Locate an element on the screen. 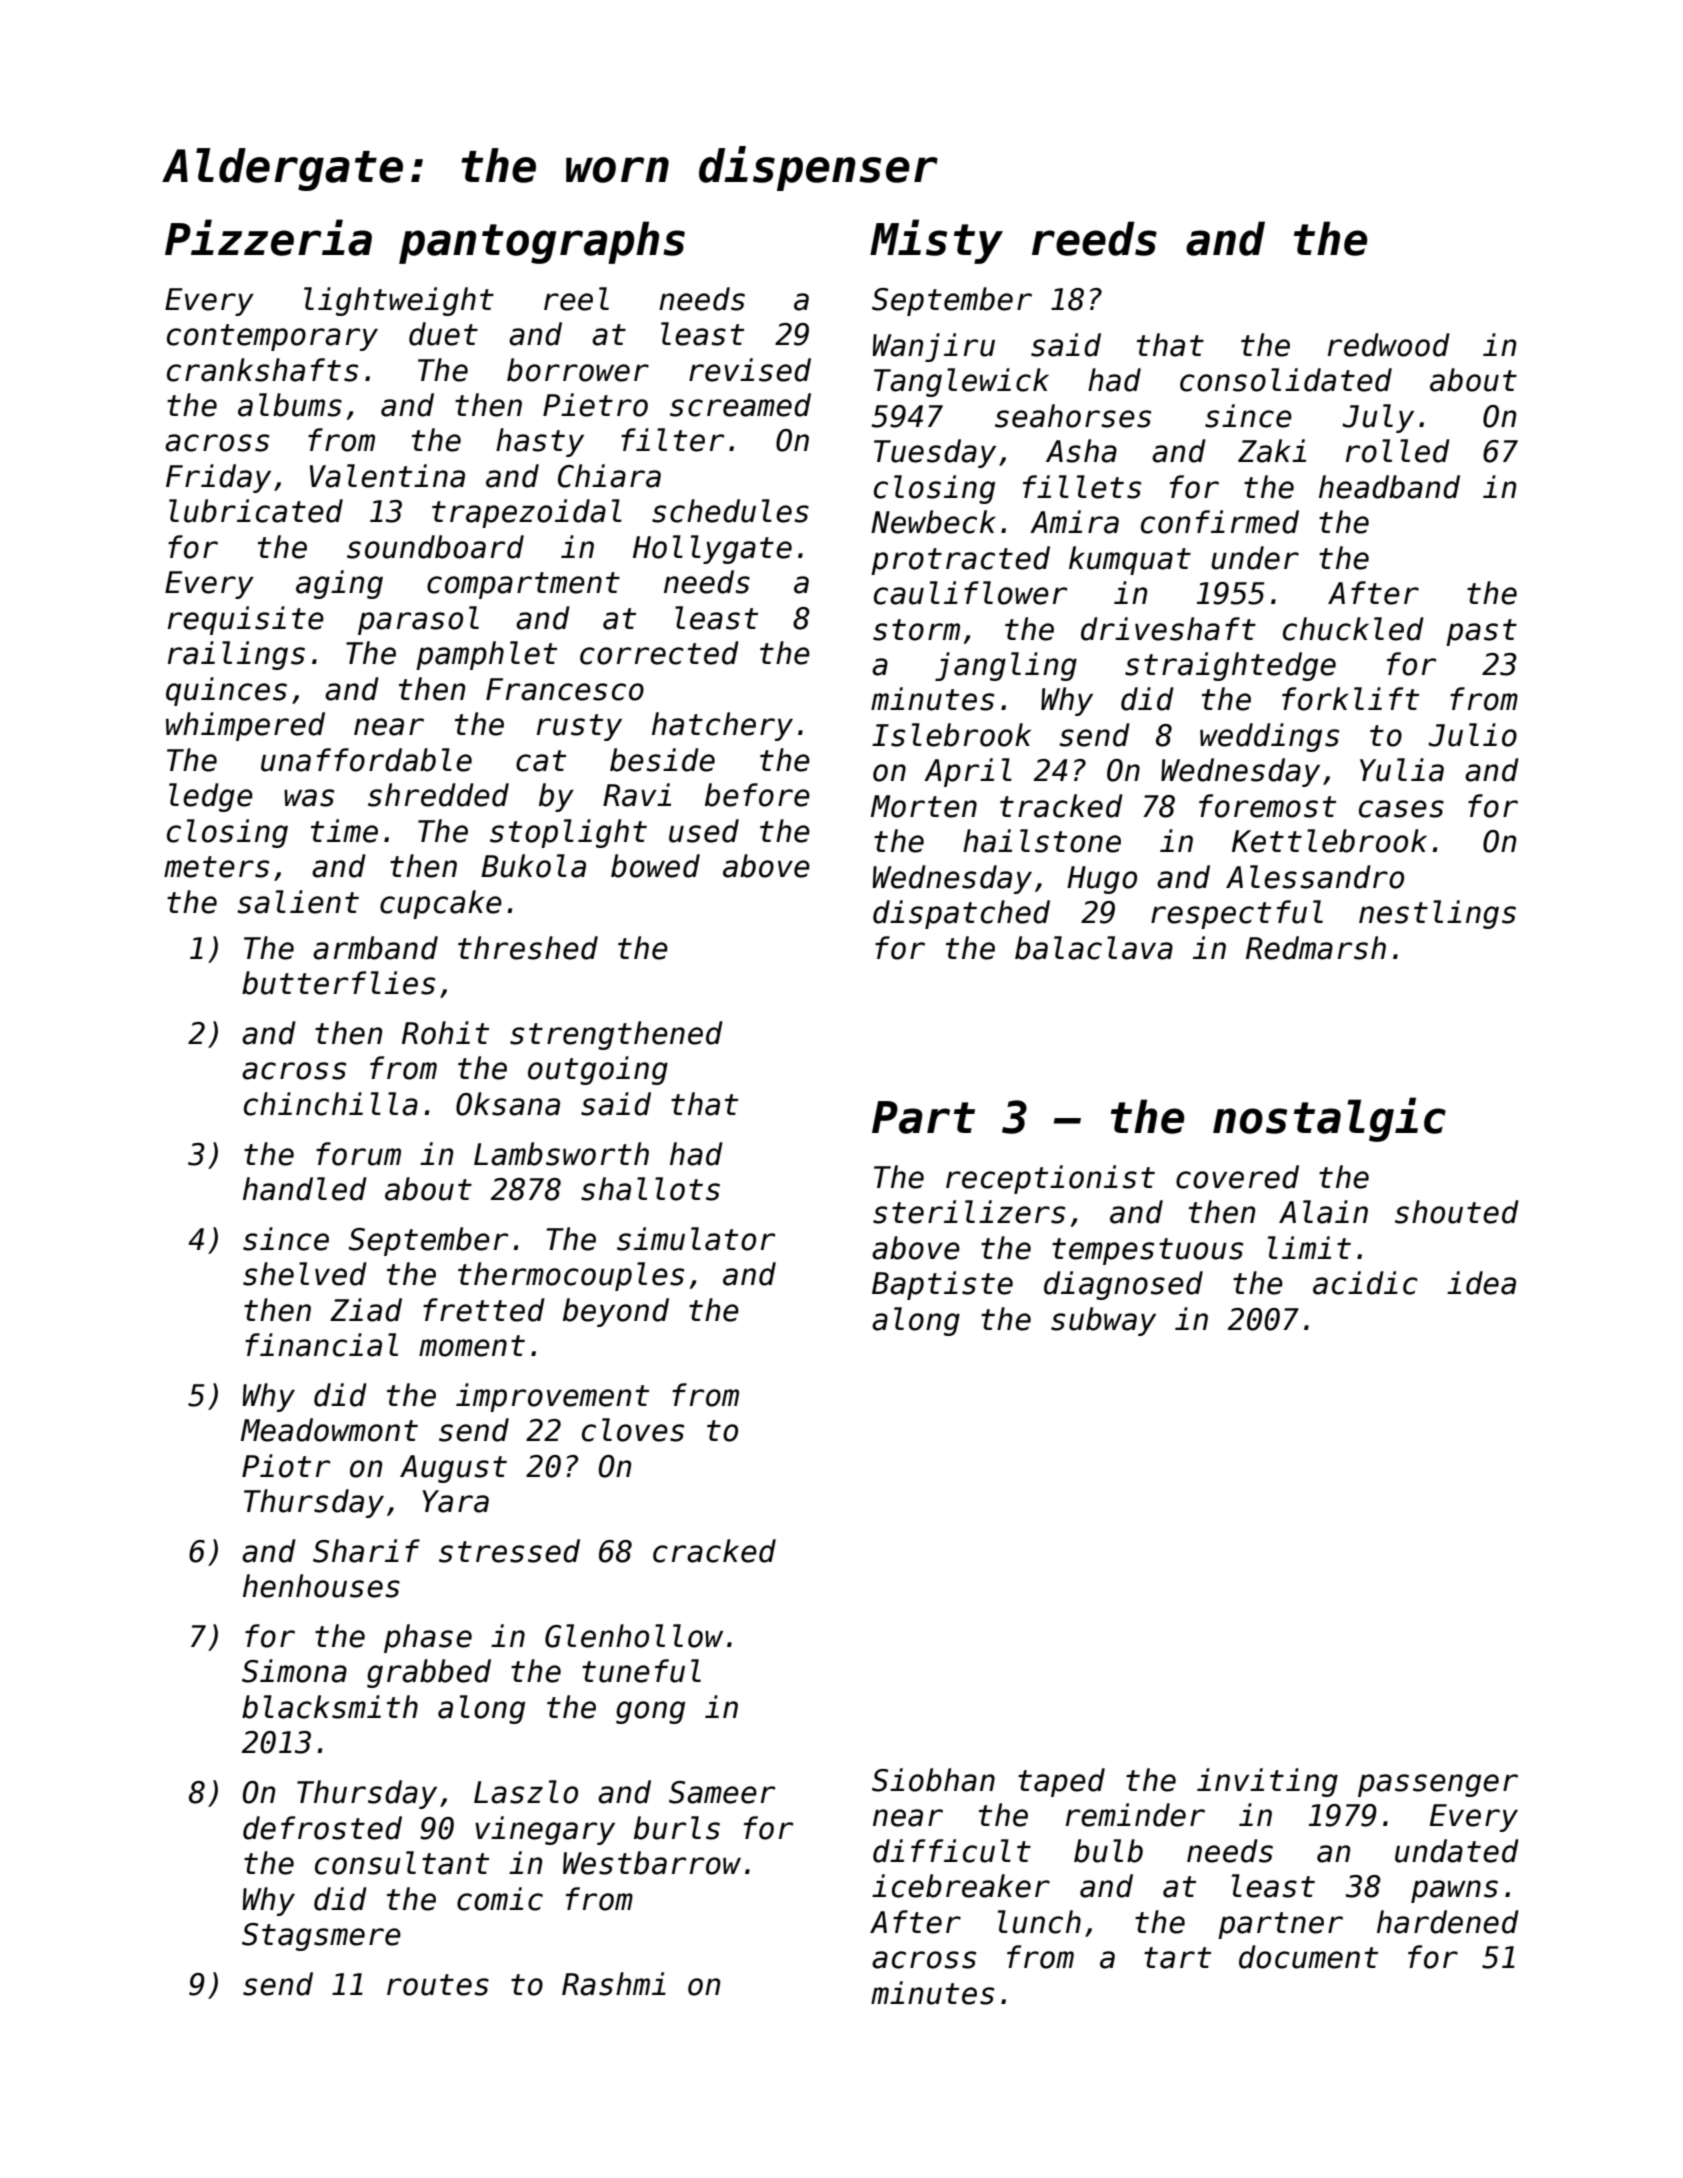  simulator is located at coordinates (696, 1239).
